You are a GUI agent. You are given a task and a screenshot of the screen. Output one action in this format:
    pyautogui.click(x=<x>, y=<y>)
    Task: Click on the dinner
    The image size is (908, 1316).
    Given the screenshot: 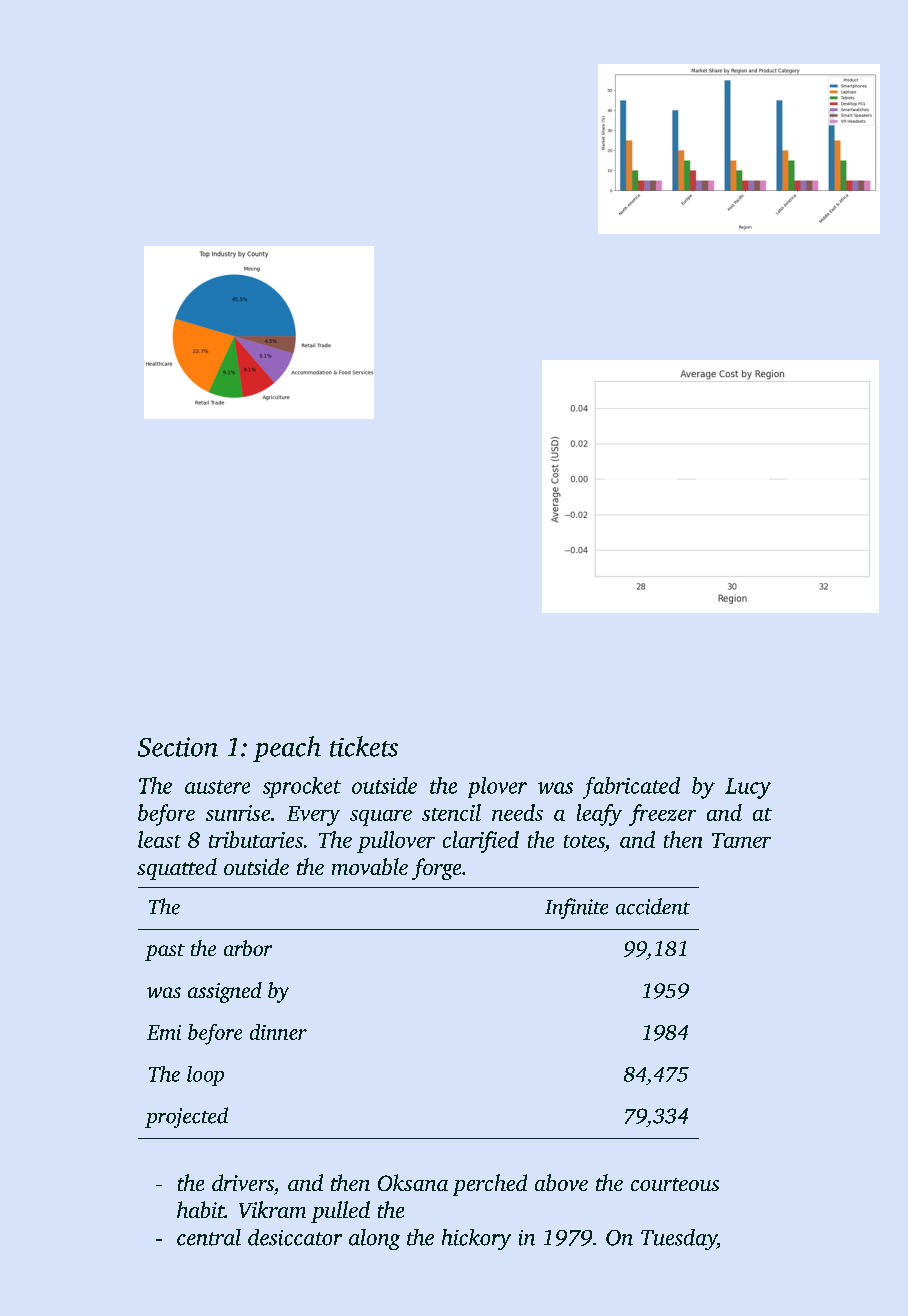 What is the action you would take?
    pyautogui.click(x=278, y=1032)
